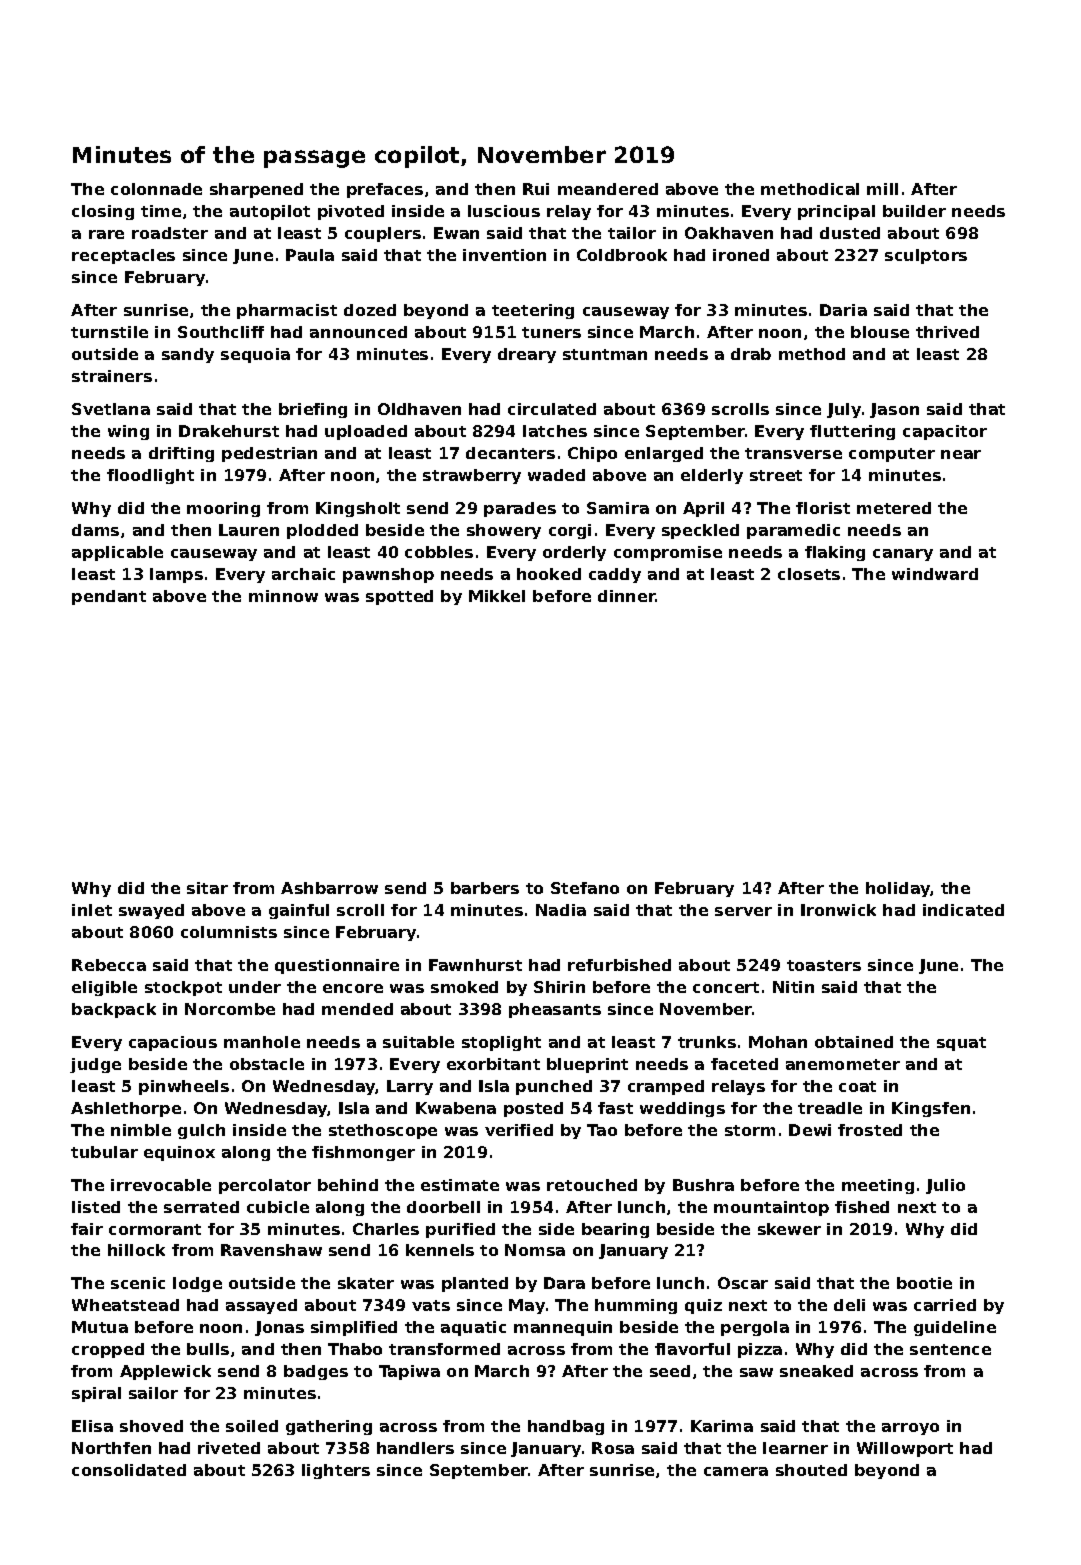 The height and width of the screenshot is (1565, 1081). Describe the element at coordinates (622, 255) in the screenshot. I see `Coldbrook` at that location.
